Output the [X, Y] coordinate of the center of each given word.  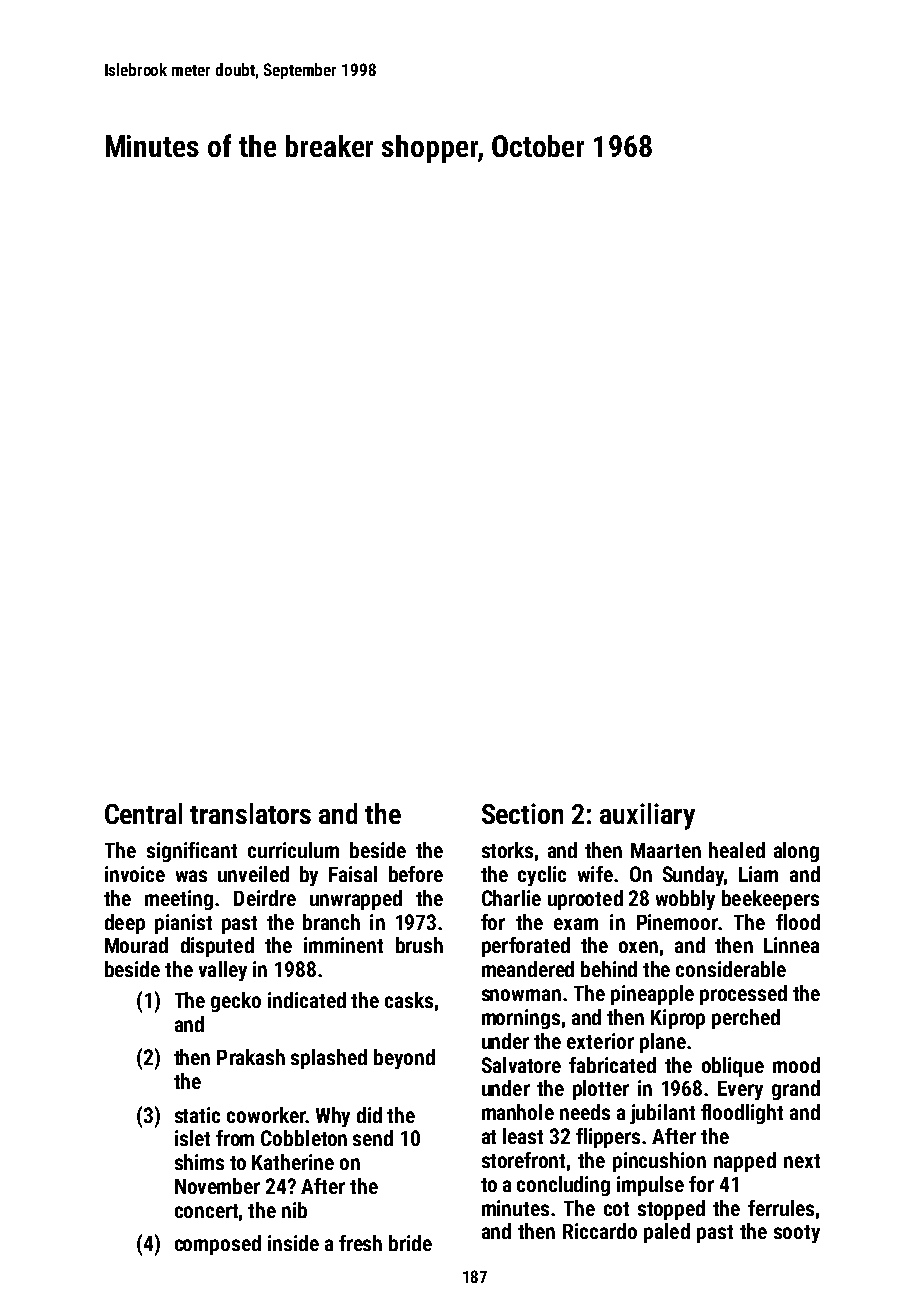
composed [218, 1245]
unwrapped [356, 900]
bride [410, 1243]
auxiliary [647, 816]
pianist [183, 924]
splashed [329, 1059]
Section [522, 813]
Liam [758, 874]
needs [585, 1112]
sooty [797, 1234]
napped [745, 1162]
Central [143, 813]
